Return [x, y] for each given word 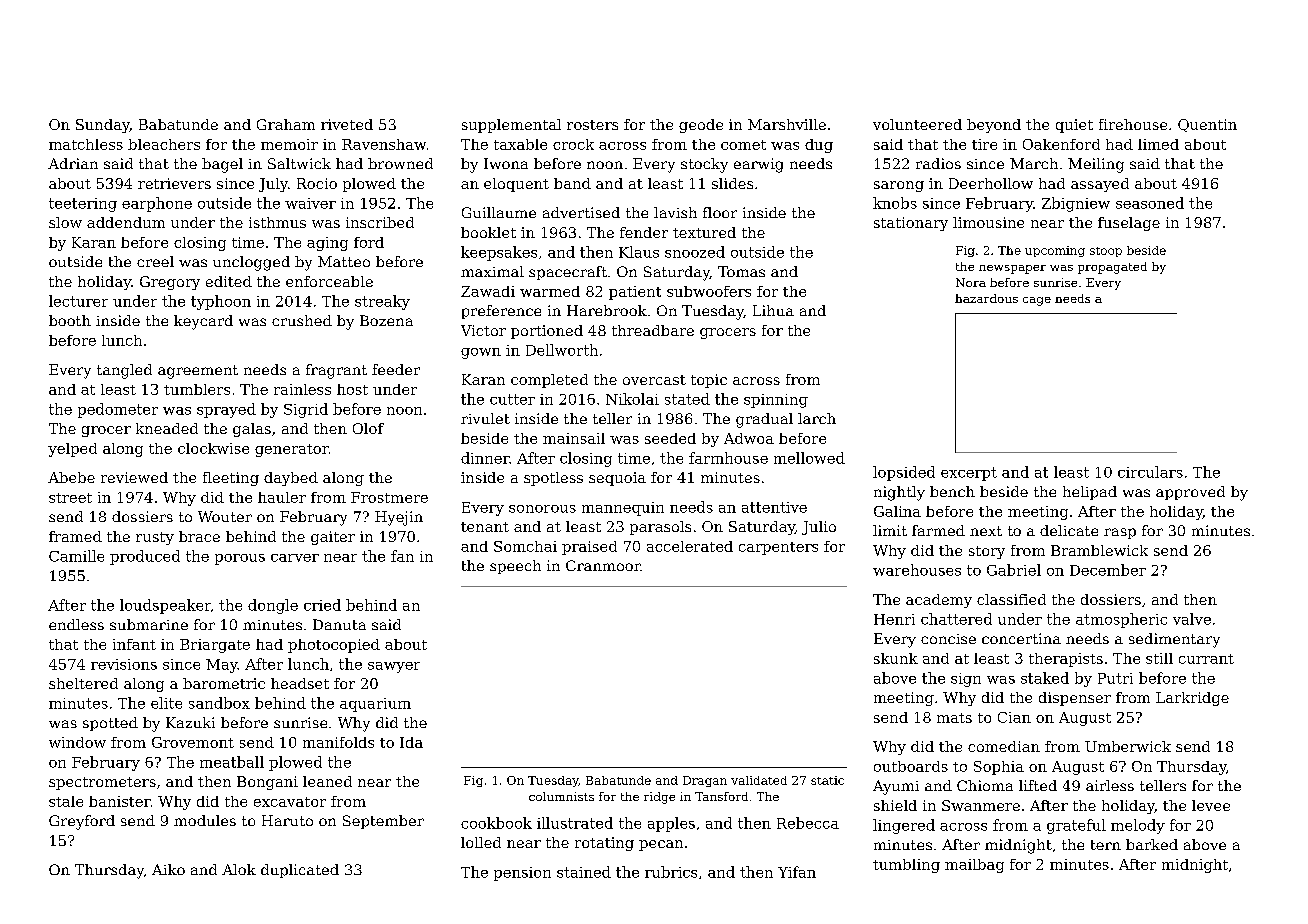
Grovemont [193, 742]
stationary [911, 224]
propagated [1112, 268]
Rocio [317, 183]
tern [1106, 845]
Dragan [705, 781]
